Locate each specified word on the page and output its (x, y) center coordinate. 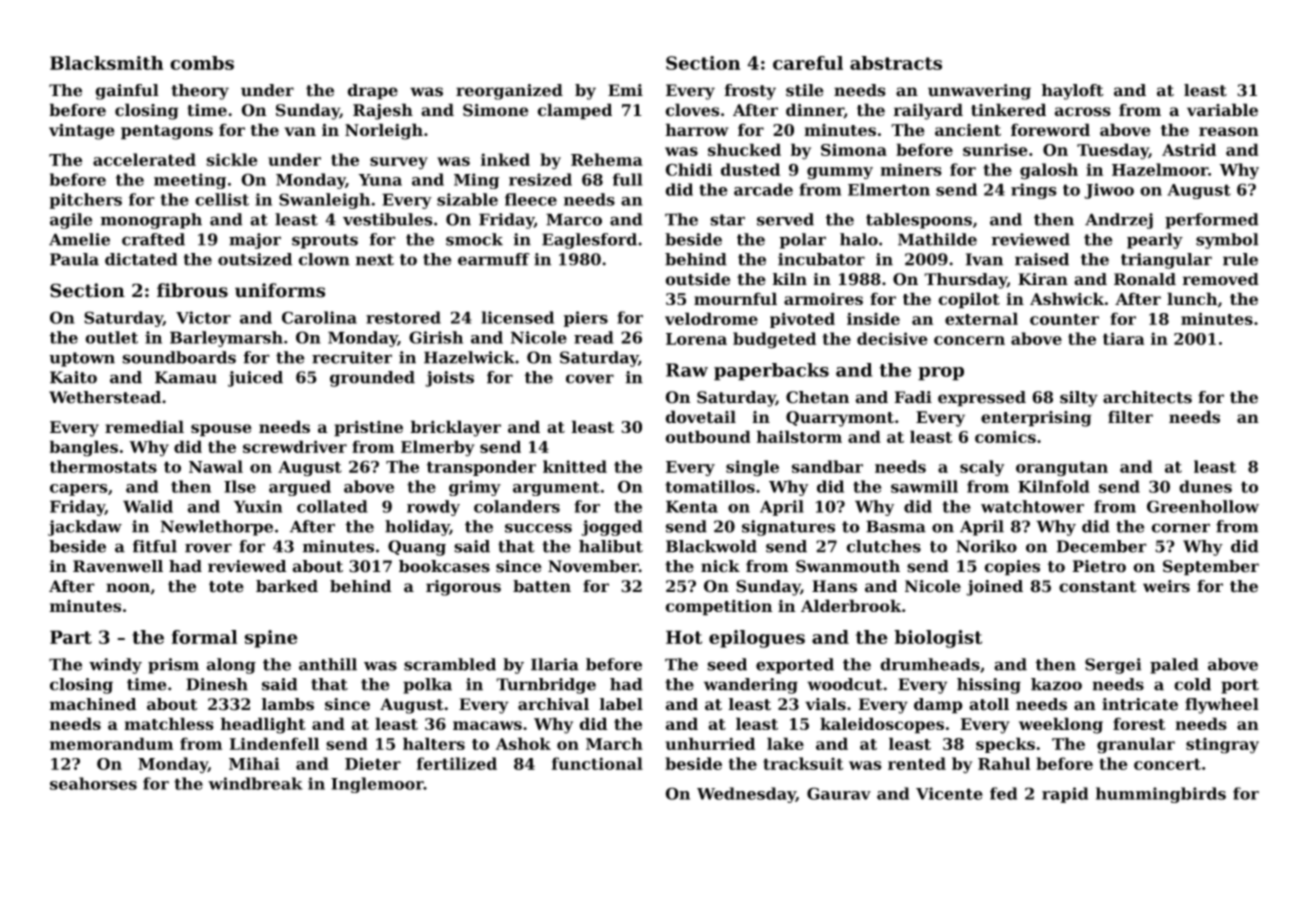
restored (403, 317)
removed (1220, 279)
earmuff (494, 259)
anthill (328, 664)
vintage (82, 131)
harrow (697, 129)
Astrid (1189, 149)
